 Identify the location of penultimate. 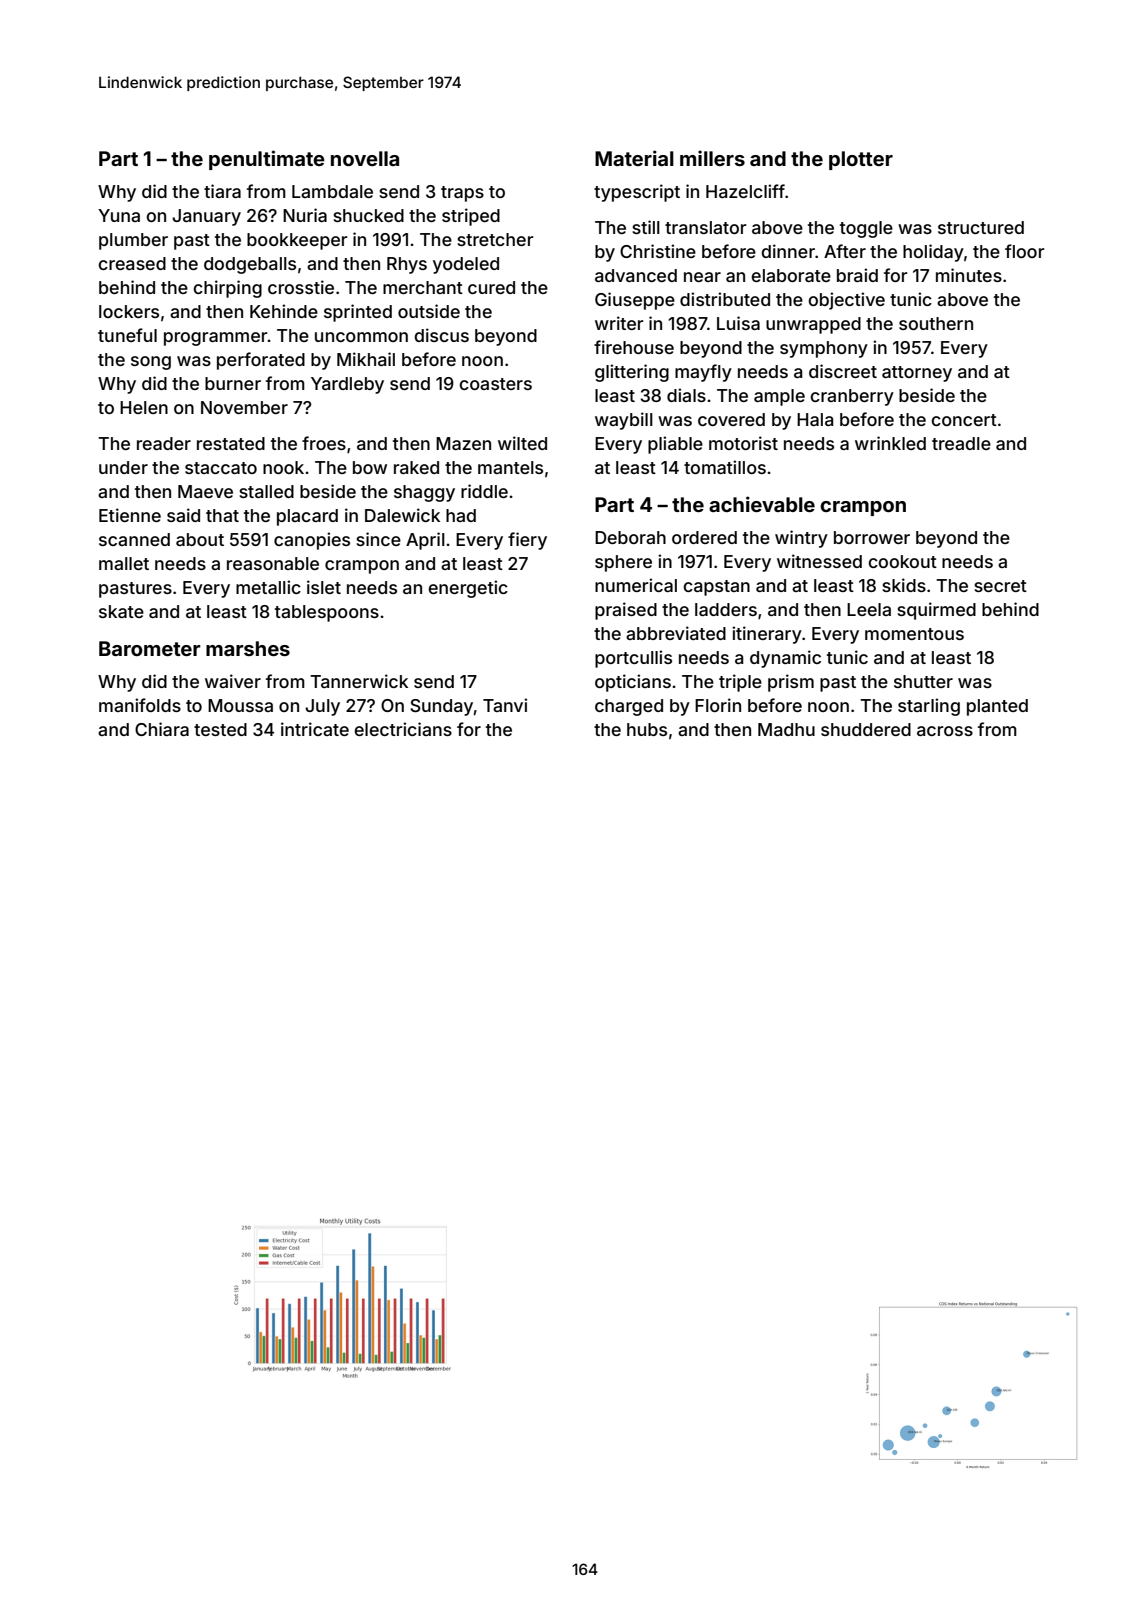
(267, 160).
